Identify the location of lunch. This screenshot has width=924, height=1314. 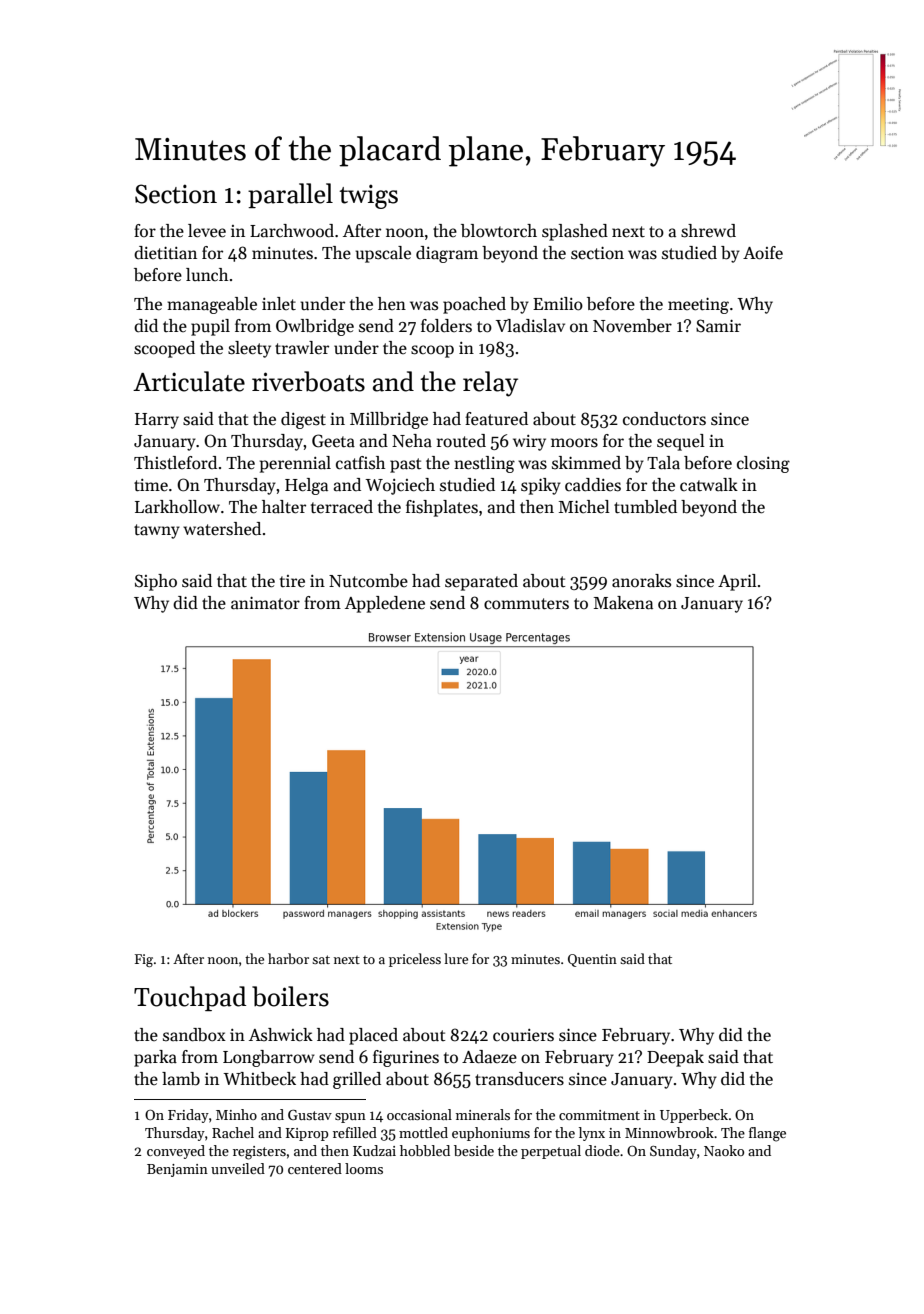
(207, 274).
